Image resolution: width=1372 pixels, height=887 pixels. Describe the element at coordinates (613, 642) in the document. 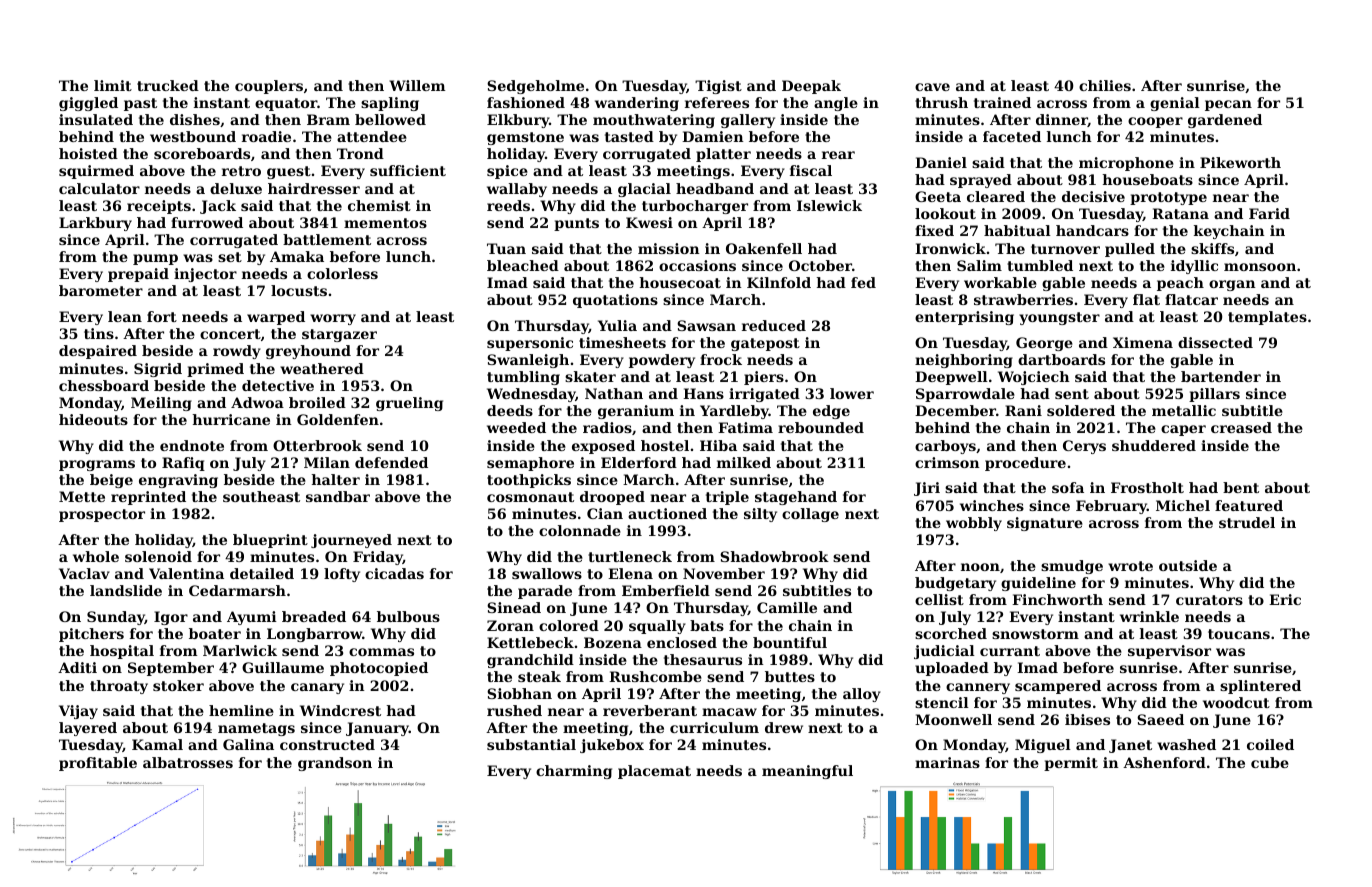

I see `Bozena` at that location.
